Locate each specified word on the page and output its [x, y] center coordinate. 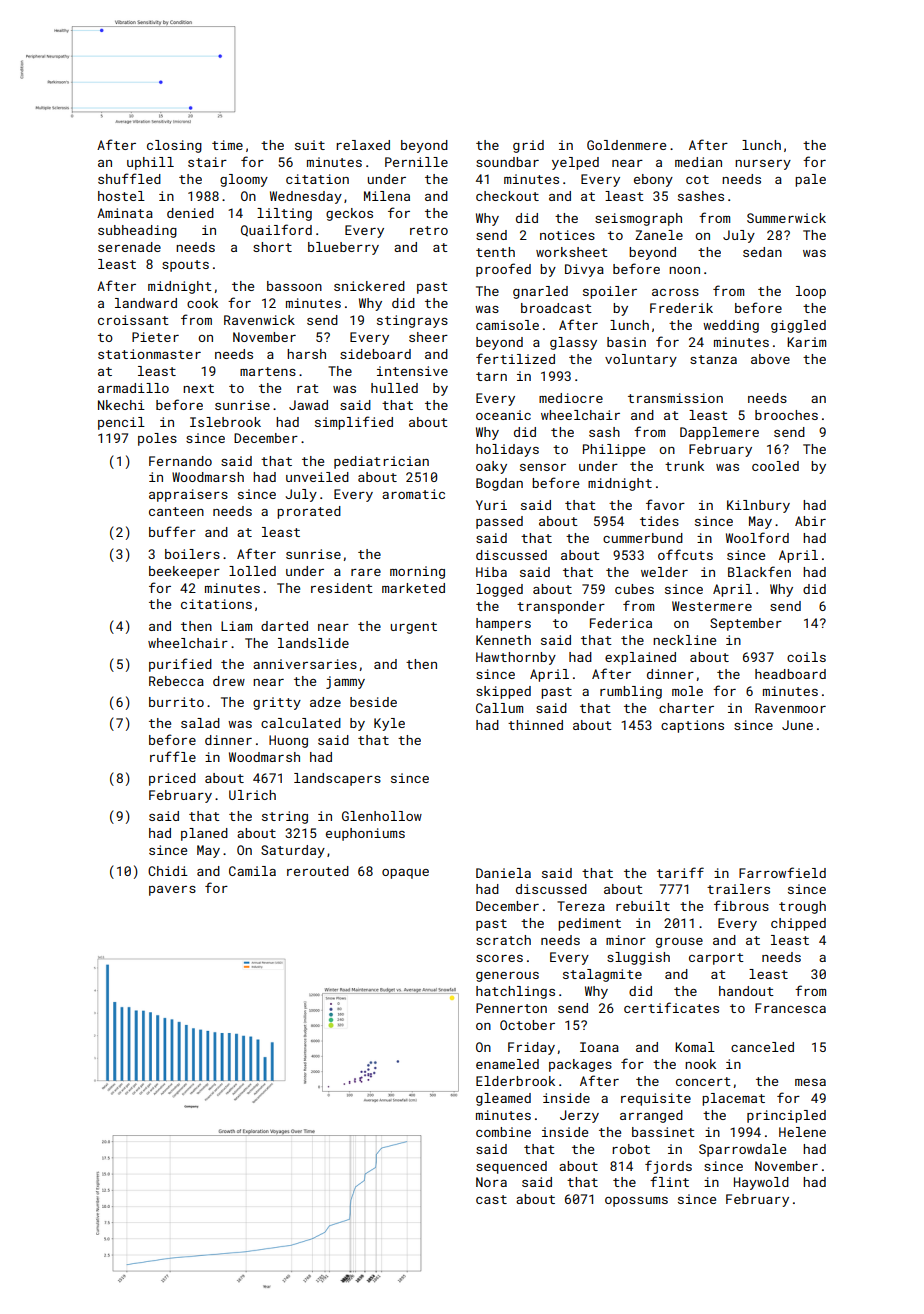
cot [697, 179]
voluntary [641, 360]
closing [174, 146]
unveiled [317, 477]
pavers [172, 891]
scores [499, 958]
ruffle [173, 756]
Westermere [712, 606]
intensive [412, 371]
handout [746, 991]
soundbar [507, 162]
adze [325, 702]
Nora [491, 1182]
